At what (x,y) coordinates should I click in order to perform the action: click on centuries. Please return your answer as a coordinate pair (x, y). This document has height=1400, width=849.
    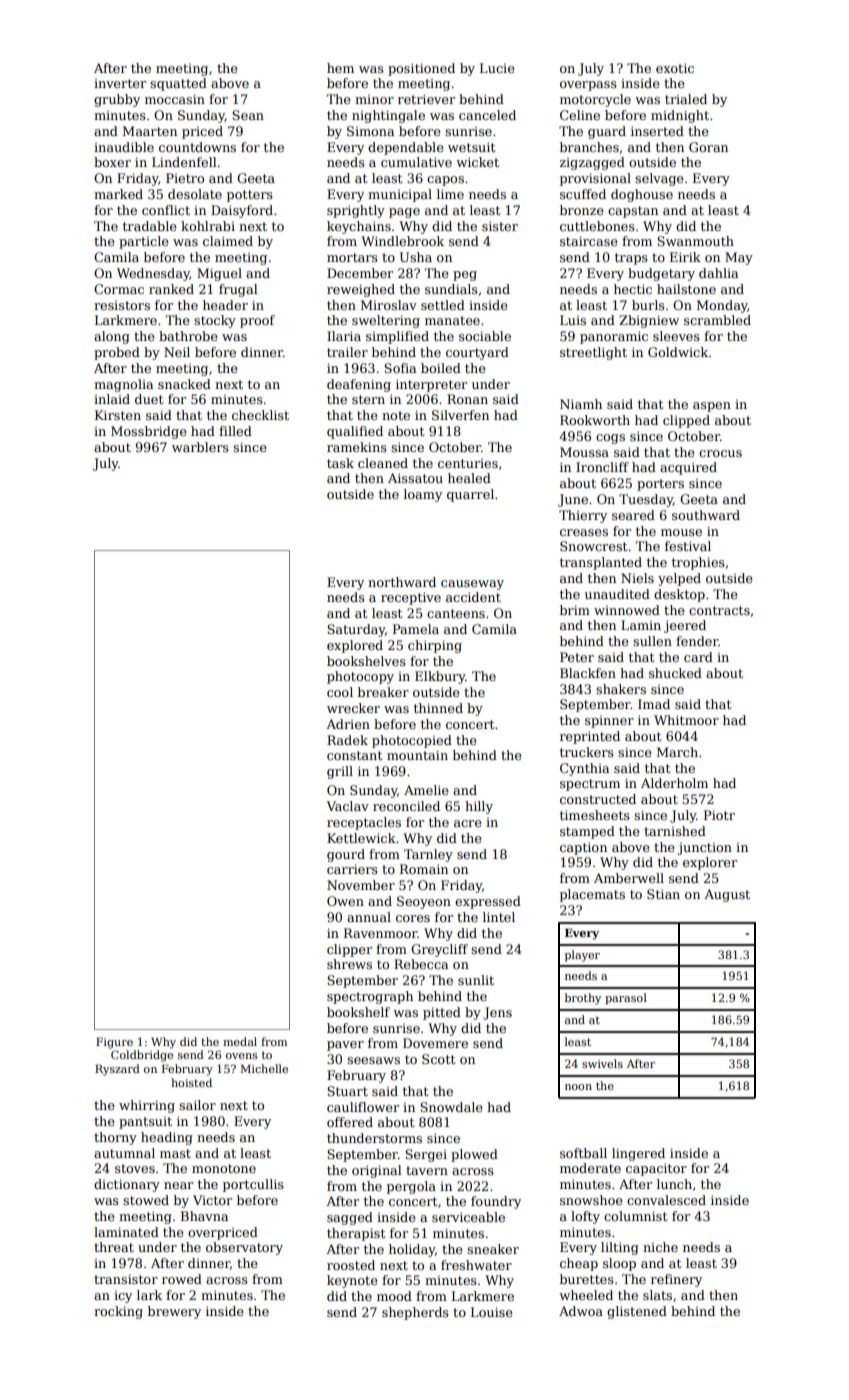
    Looking at the image, I should click on (468, 463).
